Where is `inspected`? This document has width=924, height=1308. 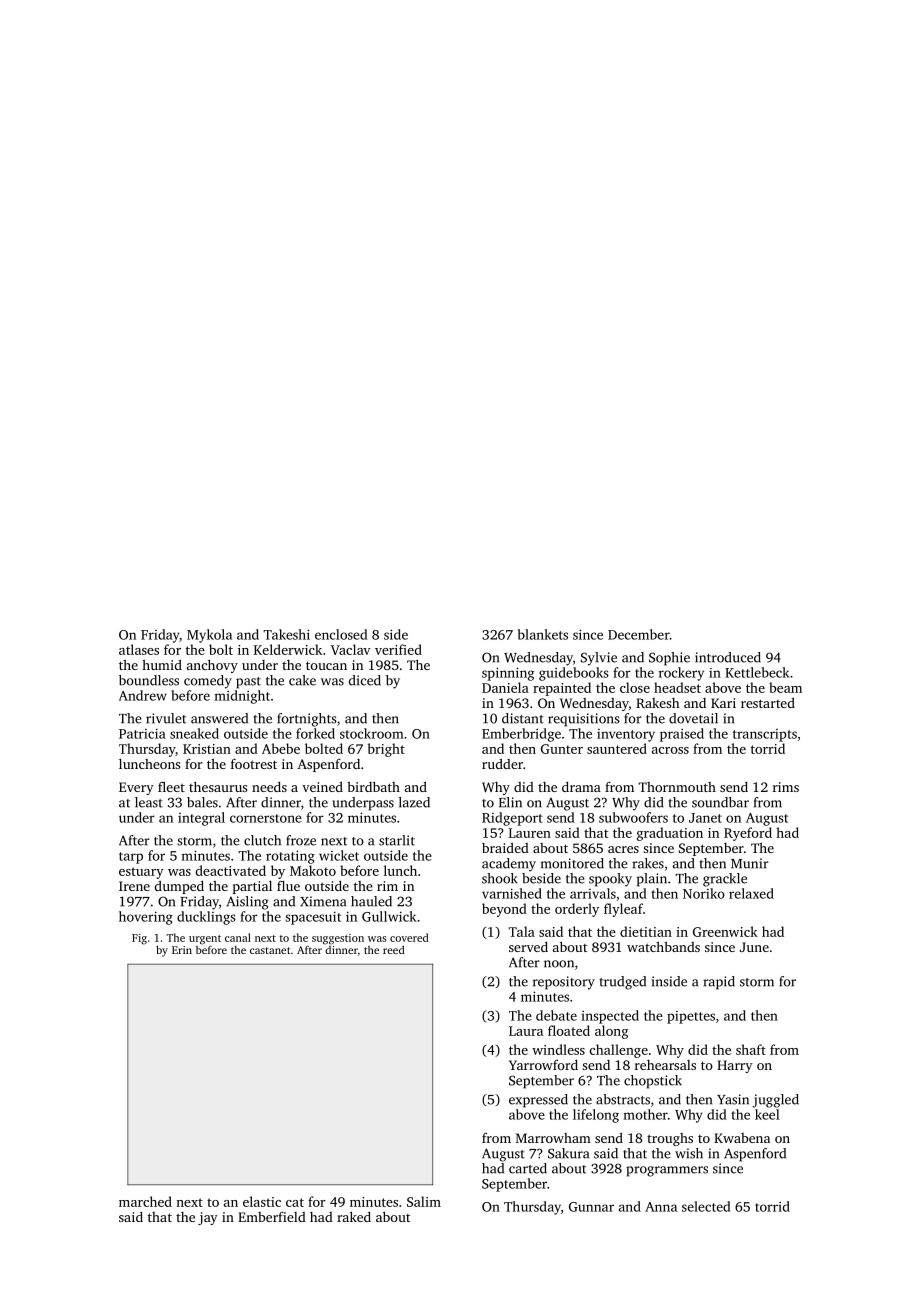 inspected is located at coordinates (610, 1017).
